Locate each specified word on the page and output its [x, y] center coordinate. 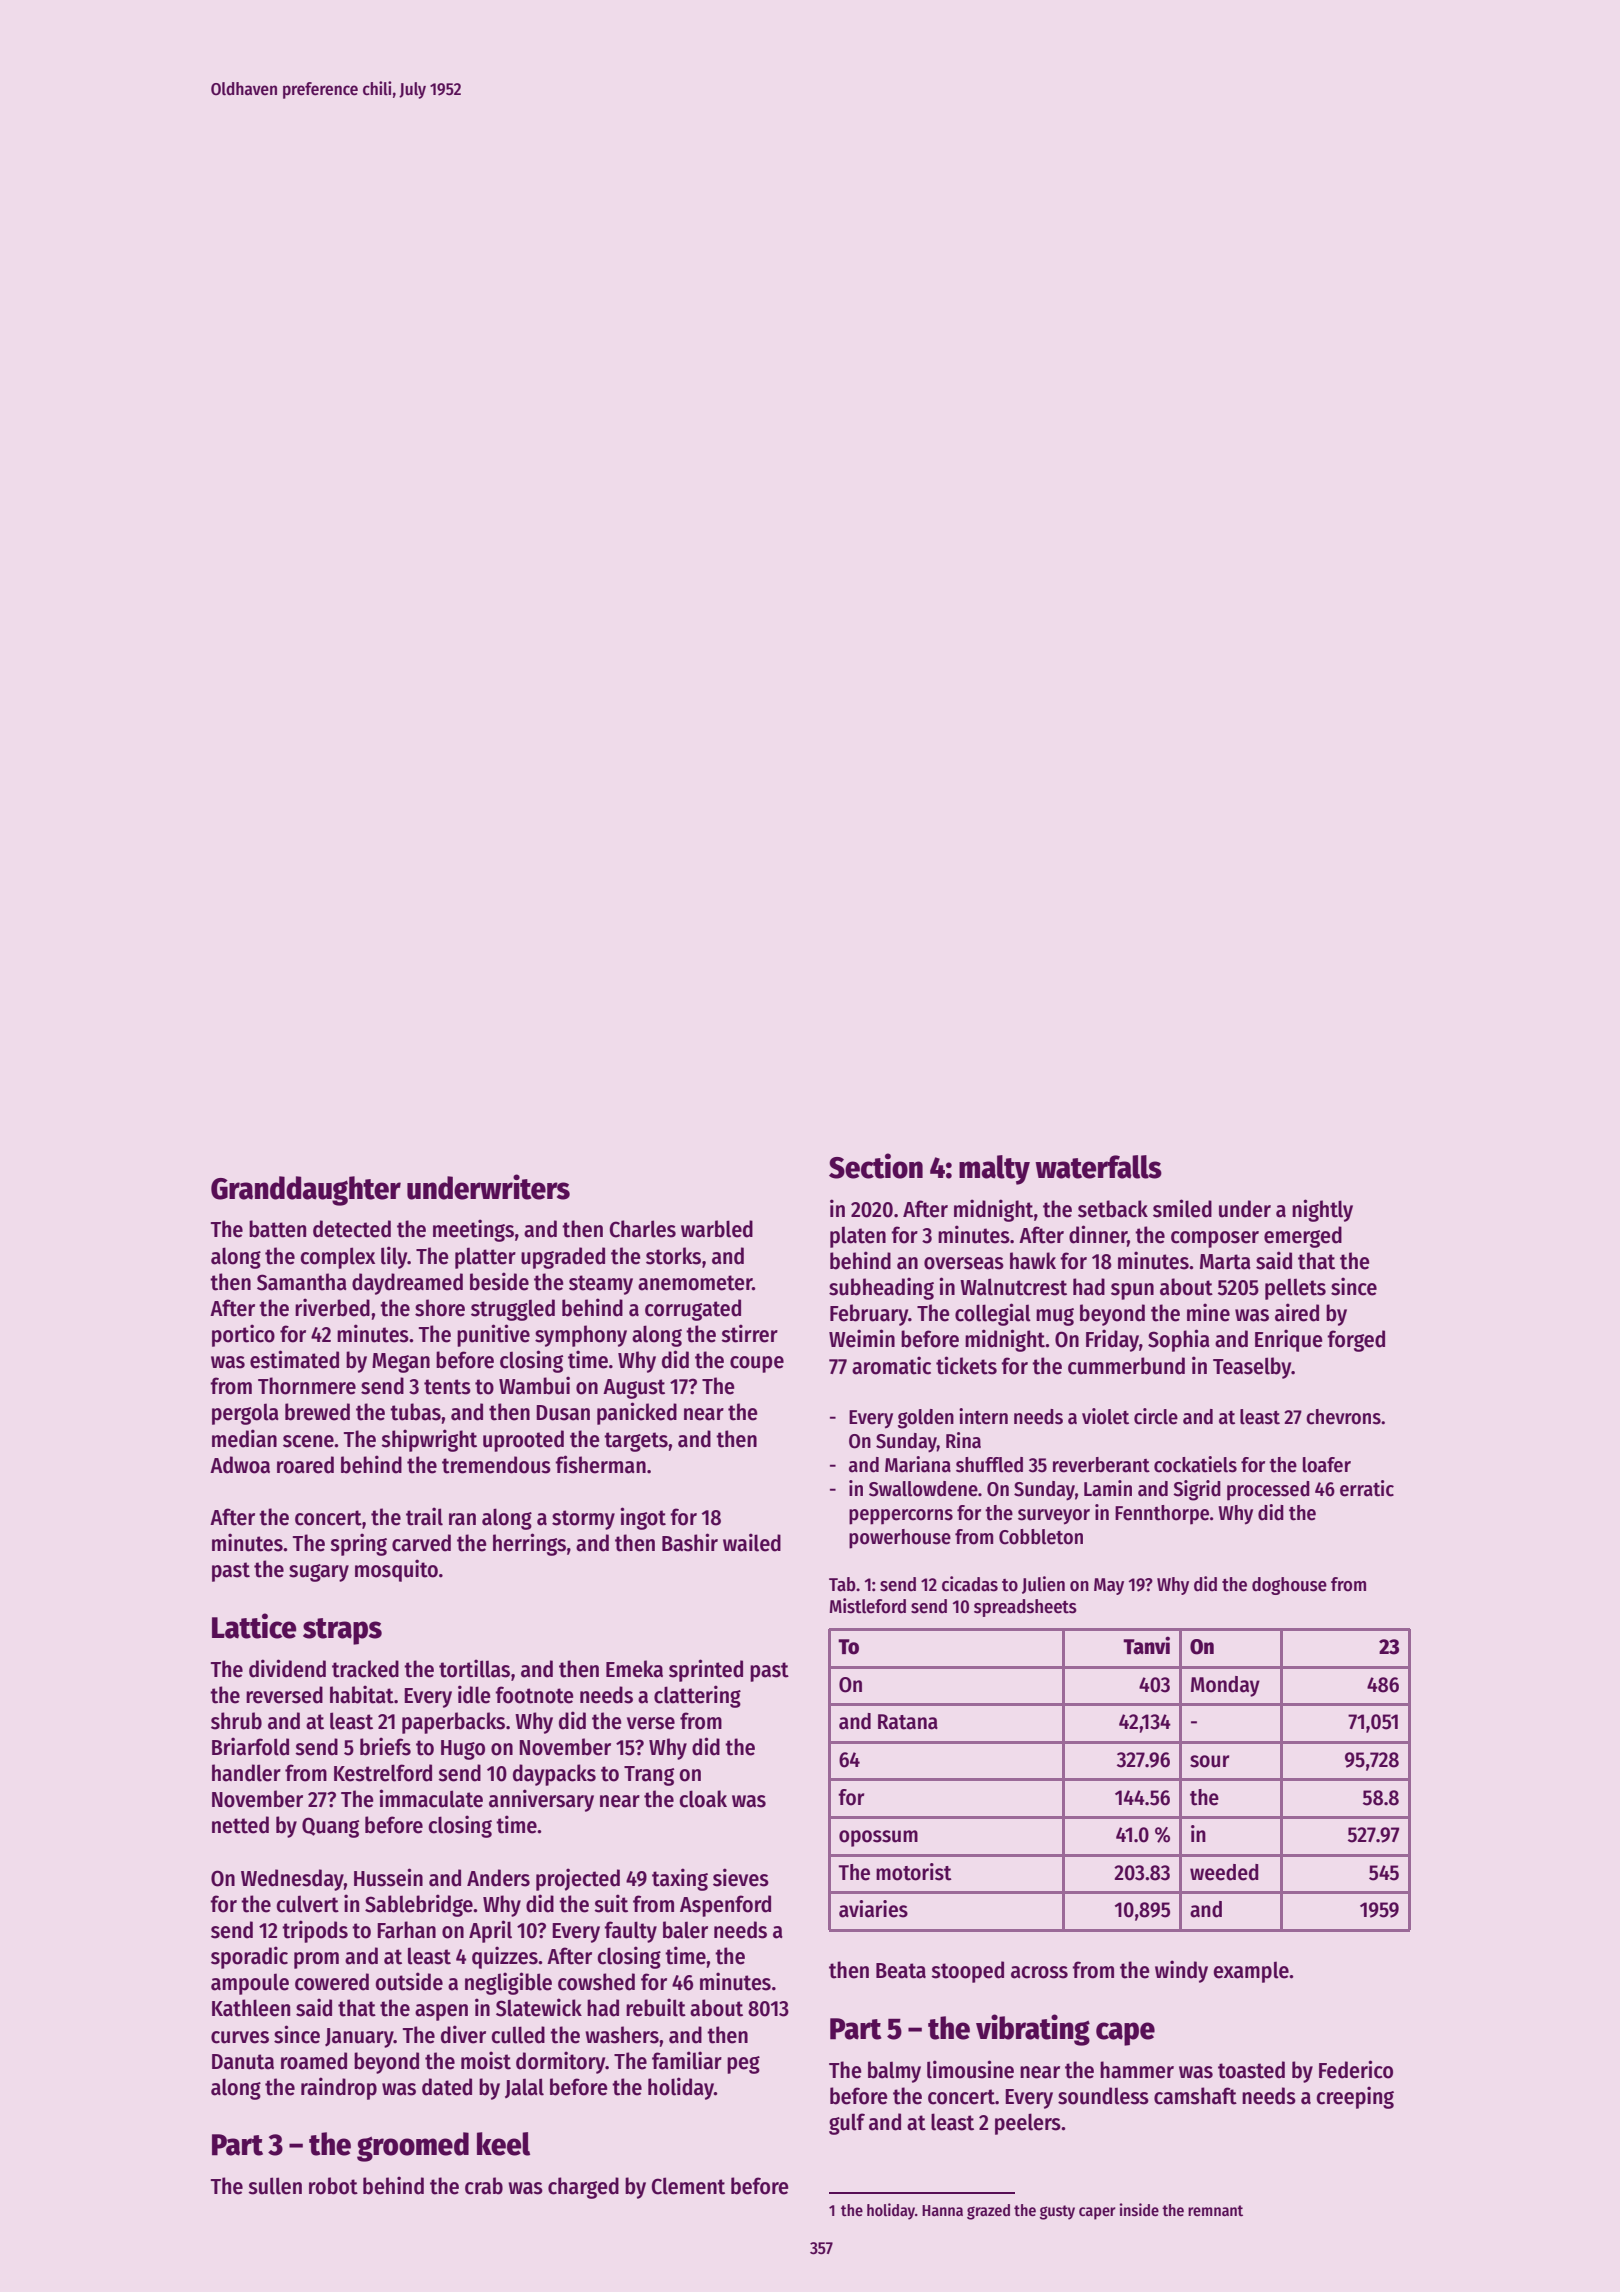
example [1251, 1972]
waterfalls [1098, 1167]
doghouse [1289, 1586]
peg [743, 2065]
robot [333, 2186]
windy [1181, 1971]
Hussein [388, 1877]
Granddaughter [306, 1191]
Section [876, 1166]
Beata [901, 1971]
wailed [752, 1542]
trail [424, 1516]
